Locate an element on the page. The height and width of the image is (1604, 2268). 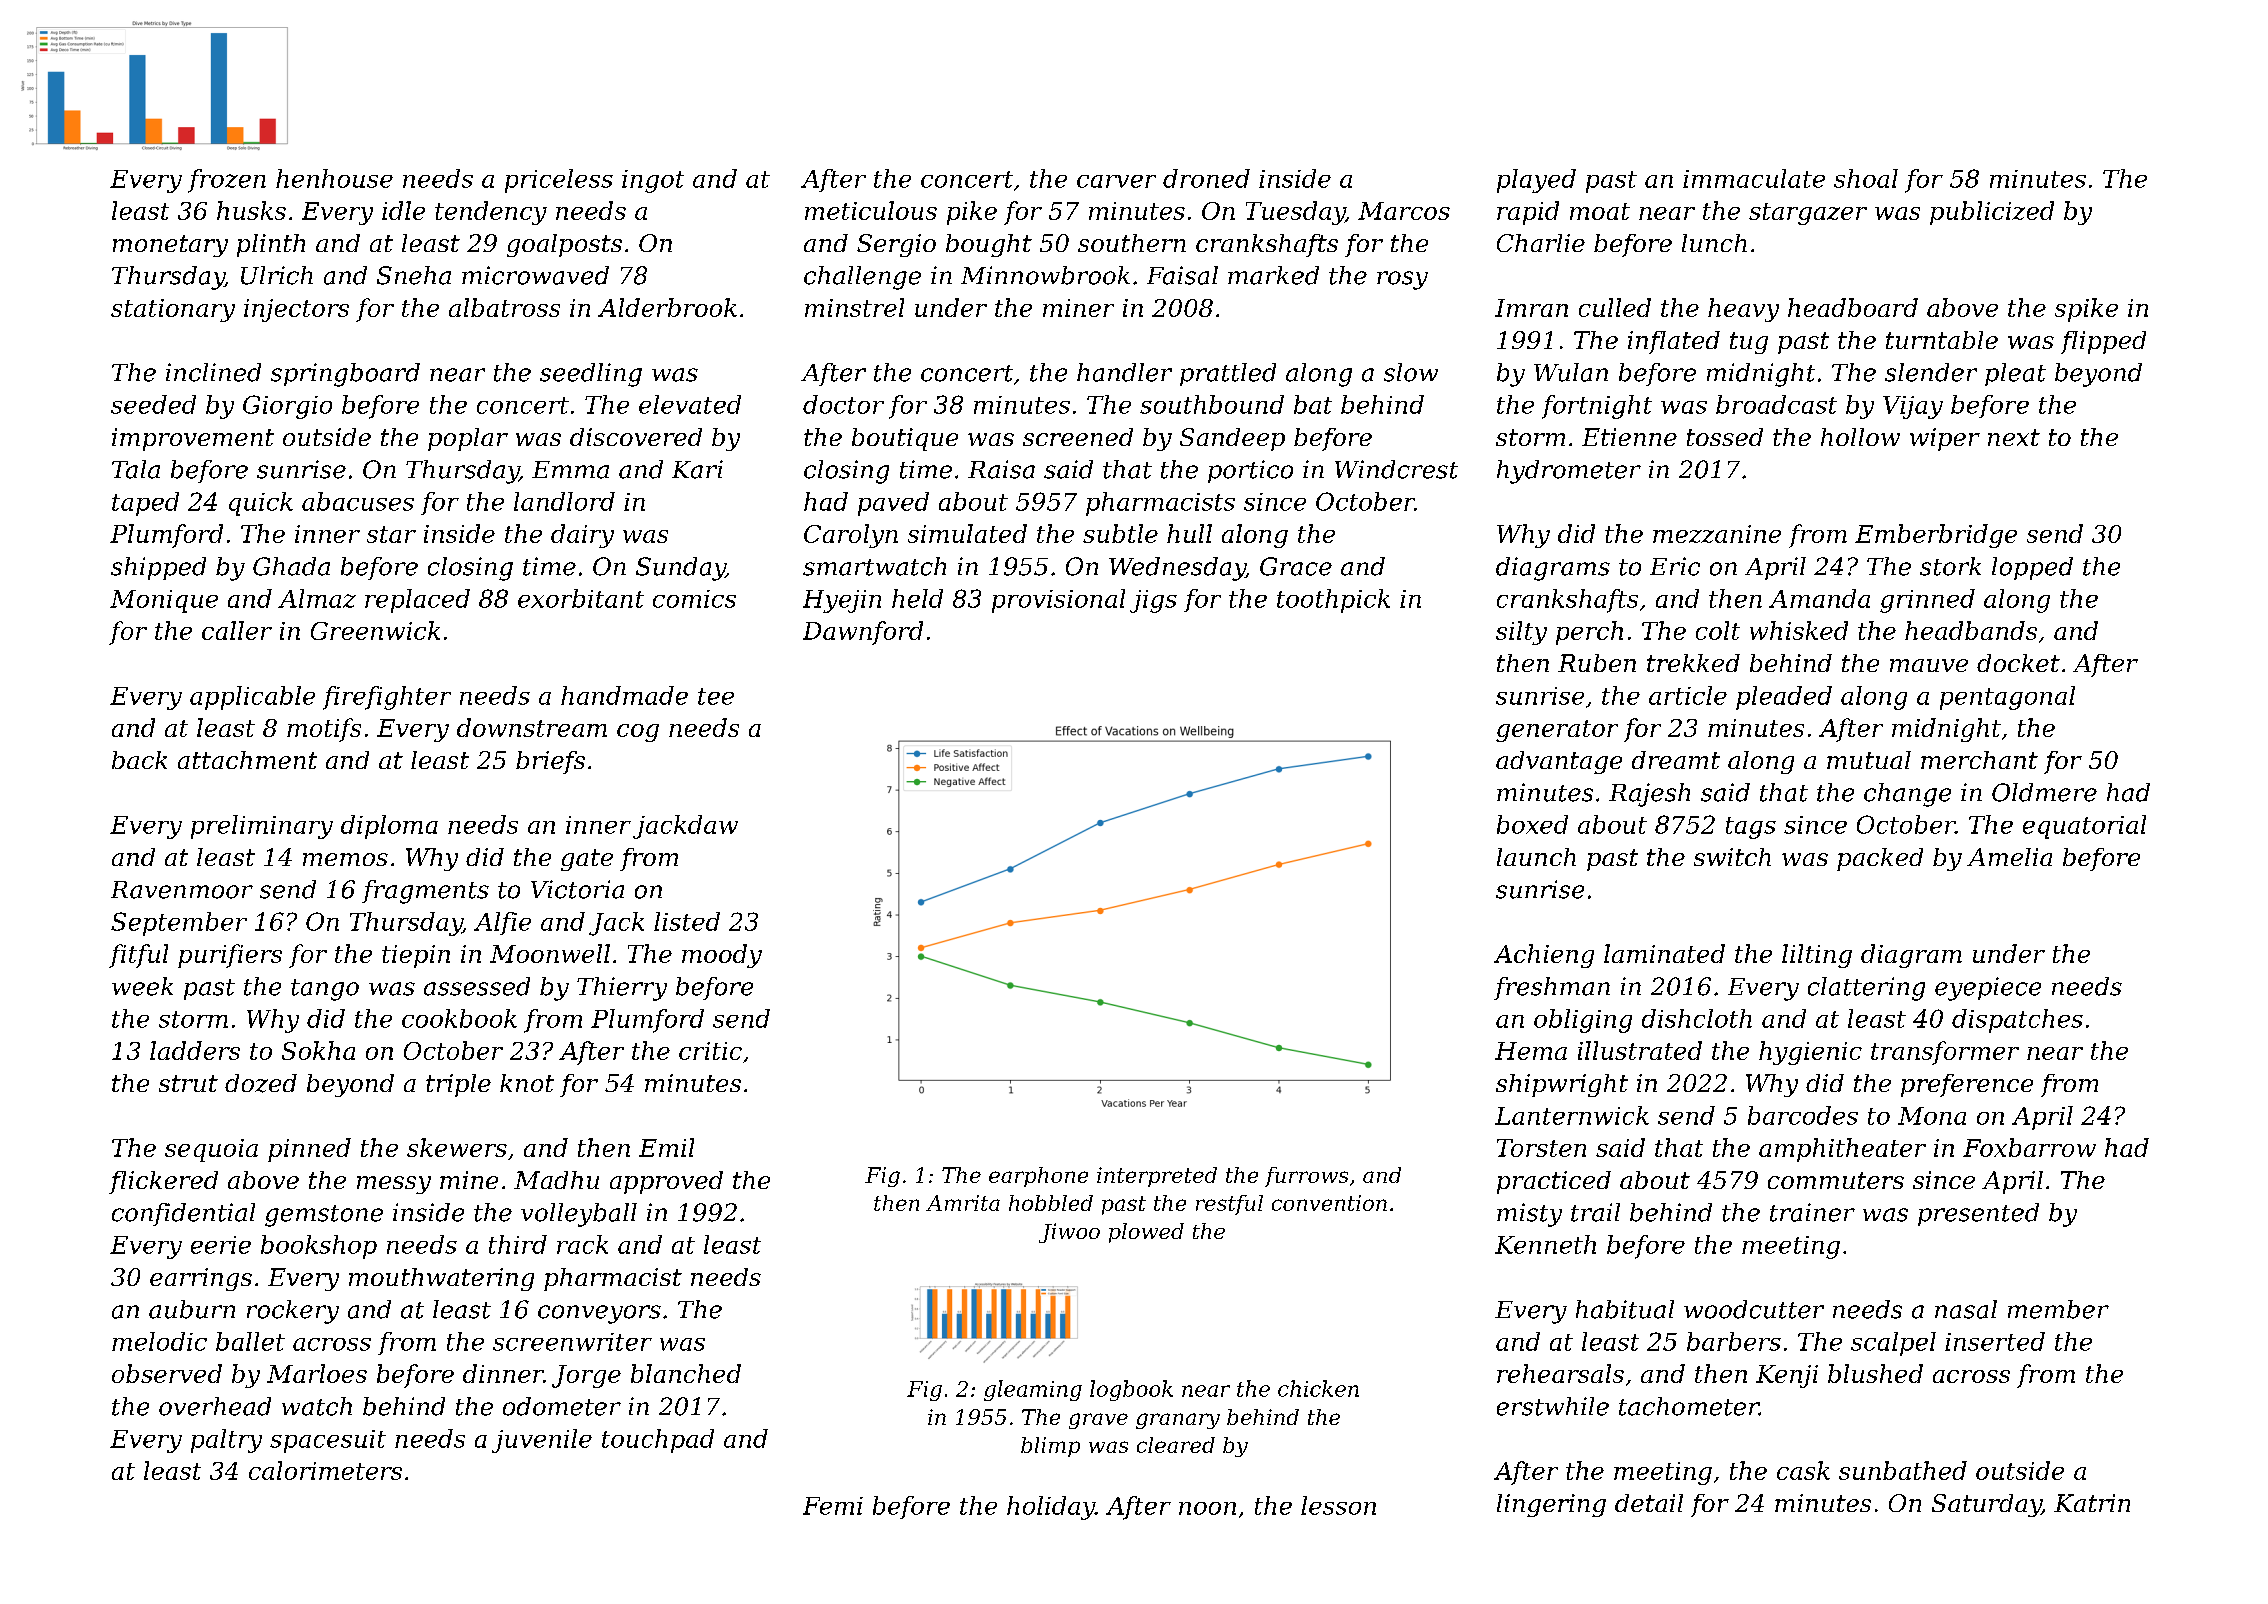
launch is located at coordinates (1536, 857).
